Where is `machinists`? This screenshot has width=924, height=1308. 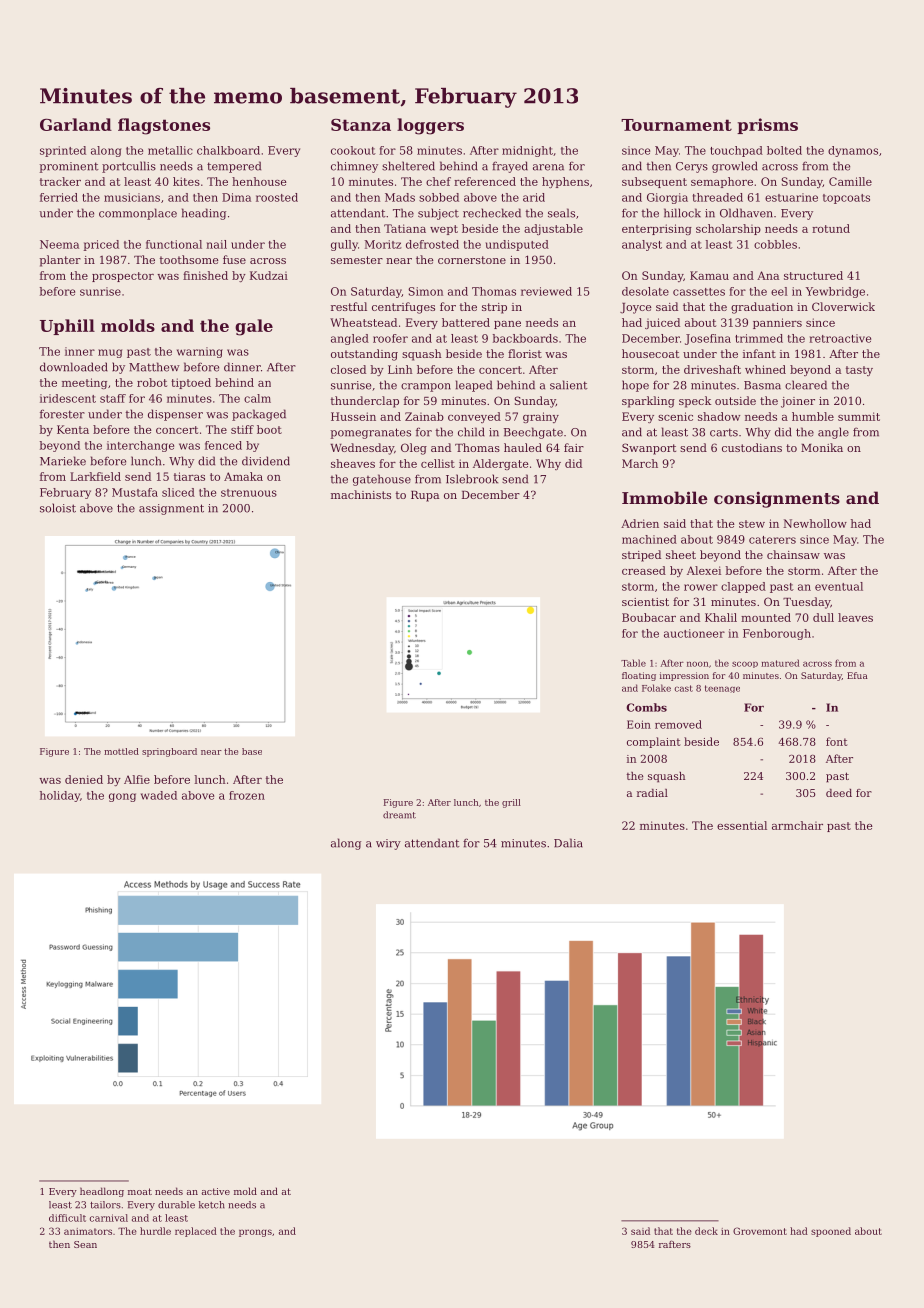
machinists is located at coordinates (361, 494).
